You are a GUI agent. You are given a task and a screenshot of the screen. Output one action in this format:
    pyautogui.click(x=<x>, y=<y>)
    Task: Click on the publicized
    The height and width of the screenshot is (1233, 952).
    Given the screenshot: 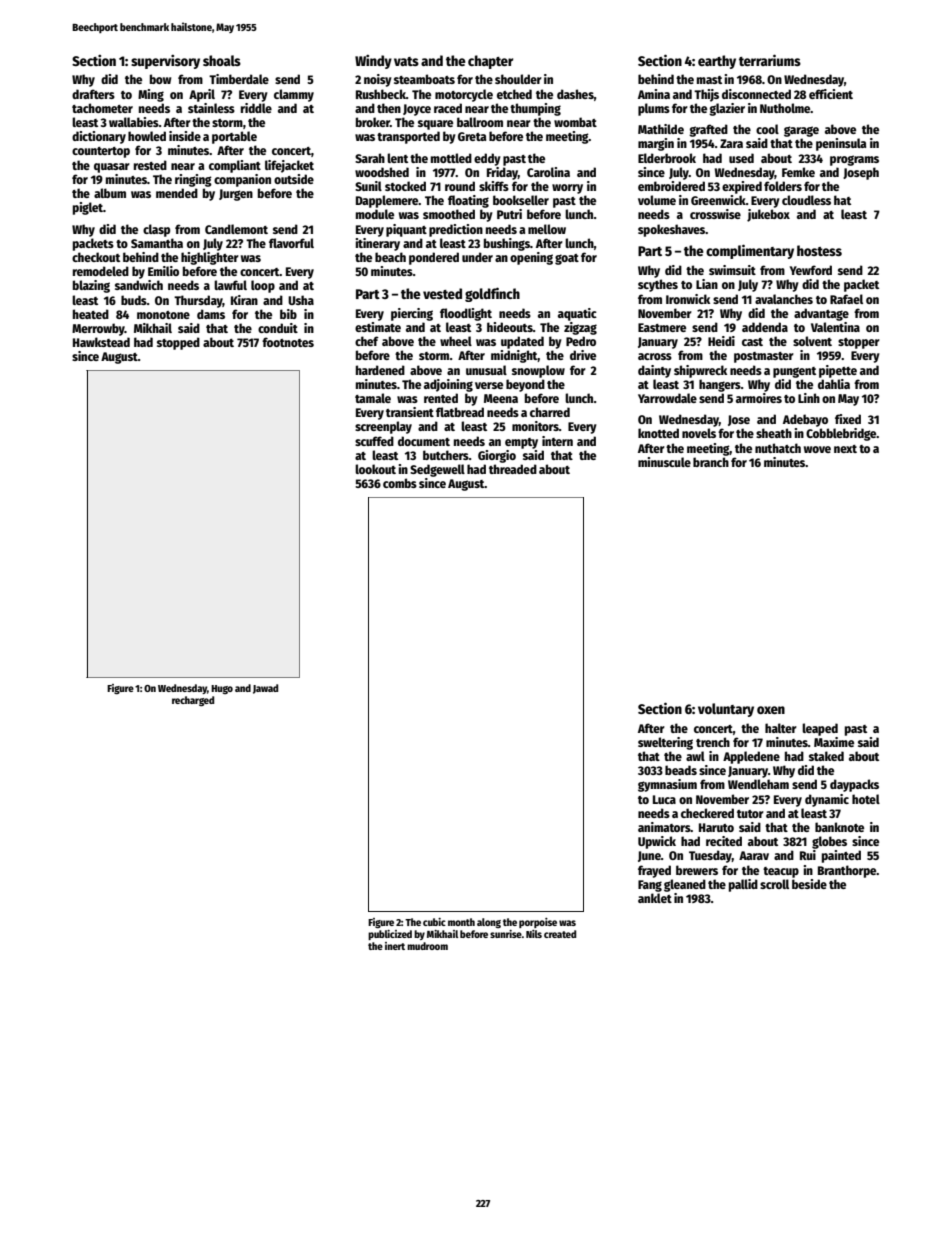 What is the action you would take?
    pyautogui.click(x=390, y=935)
